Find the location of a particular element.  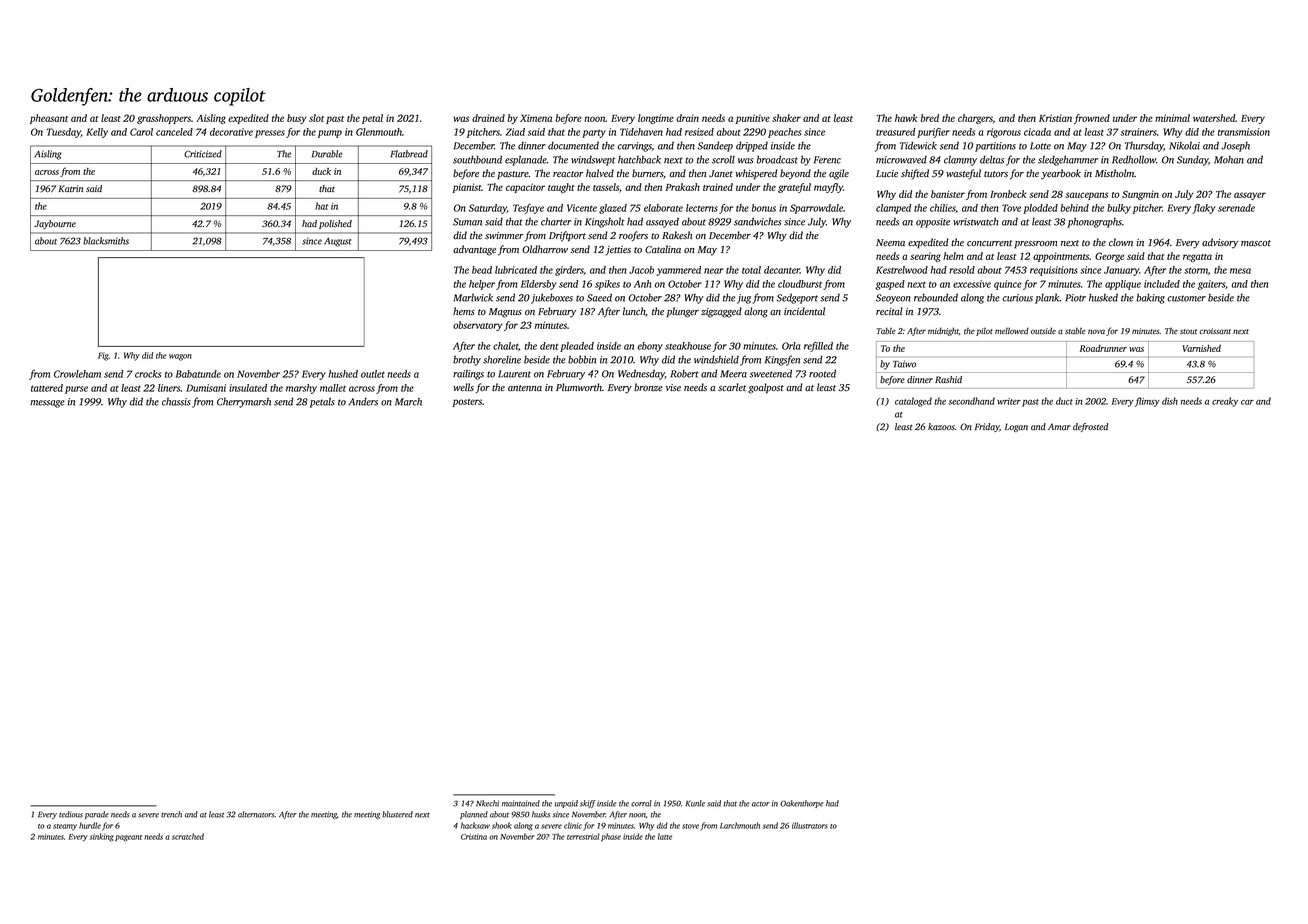

wagon is located at coordinates (180, 357).
